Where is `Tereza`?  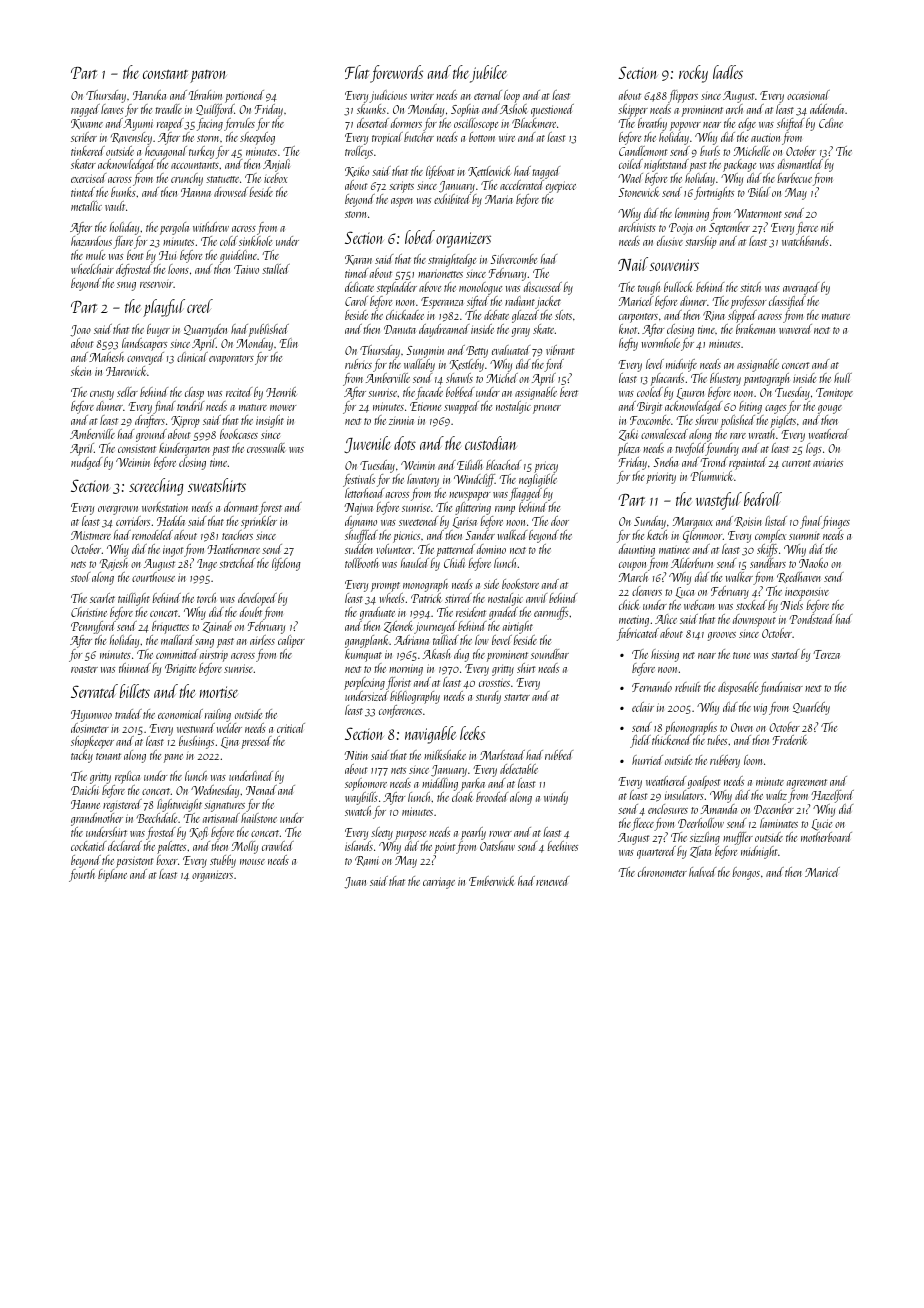 Tereza is located at coordinates (826, 654).
